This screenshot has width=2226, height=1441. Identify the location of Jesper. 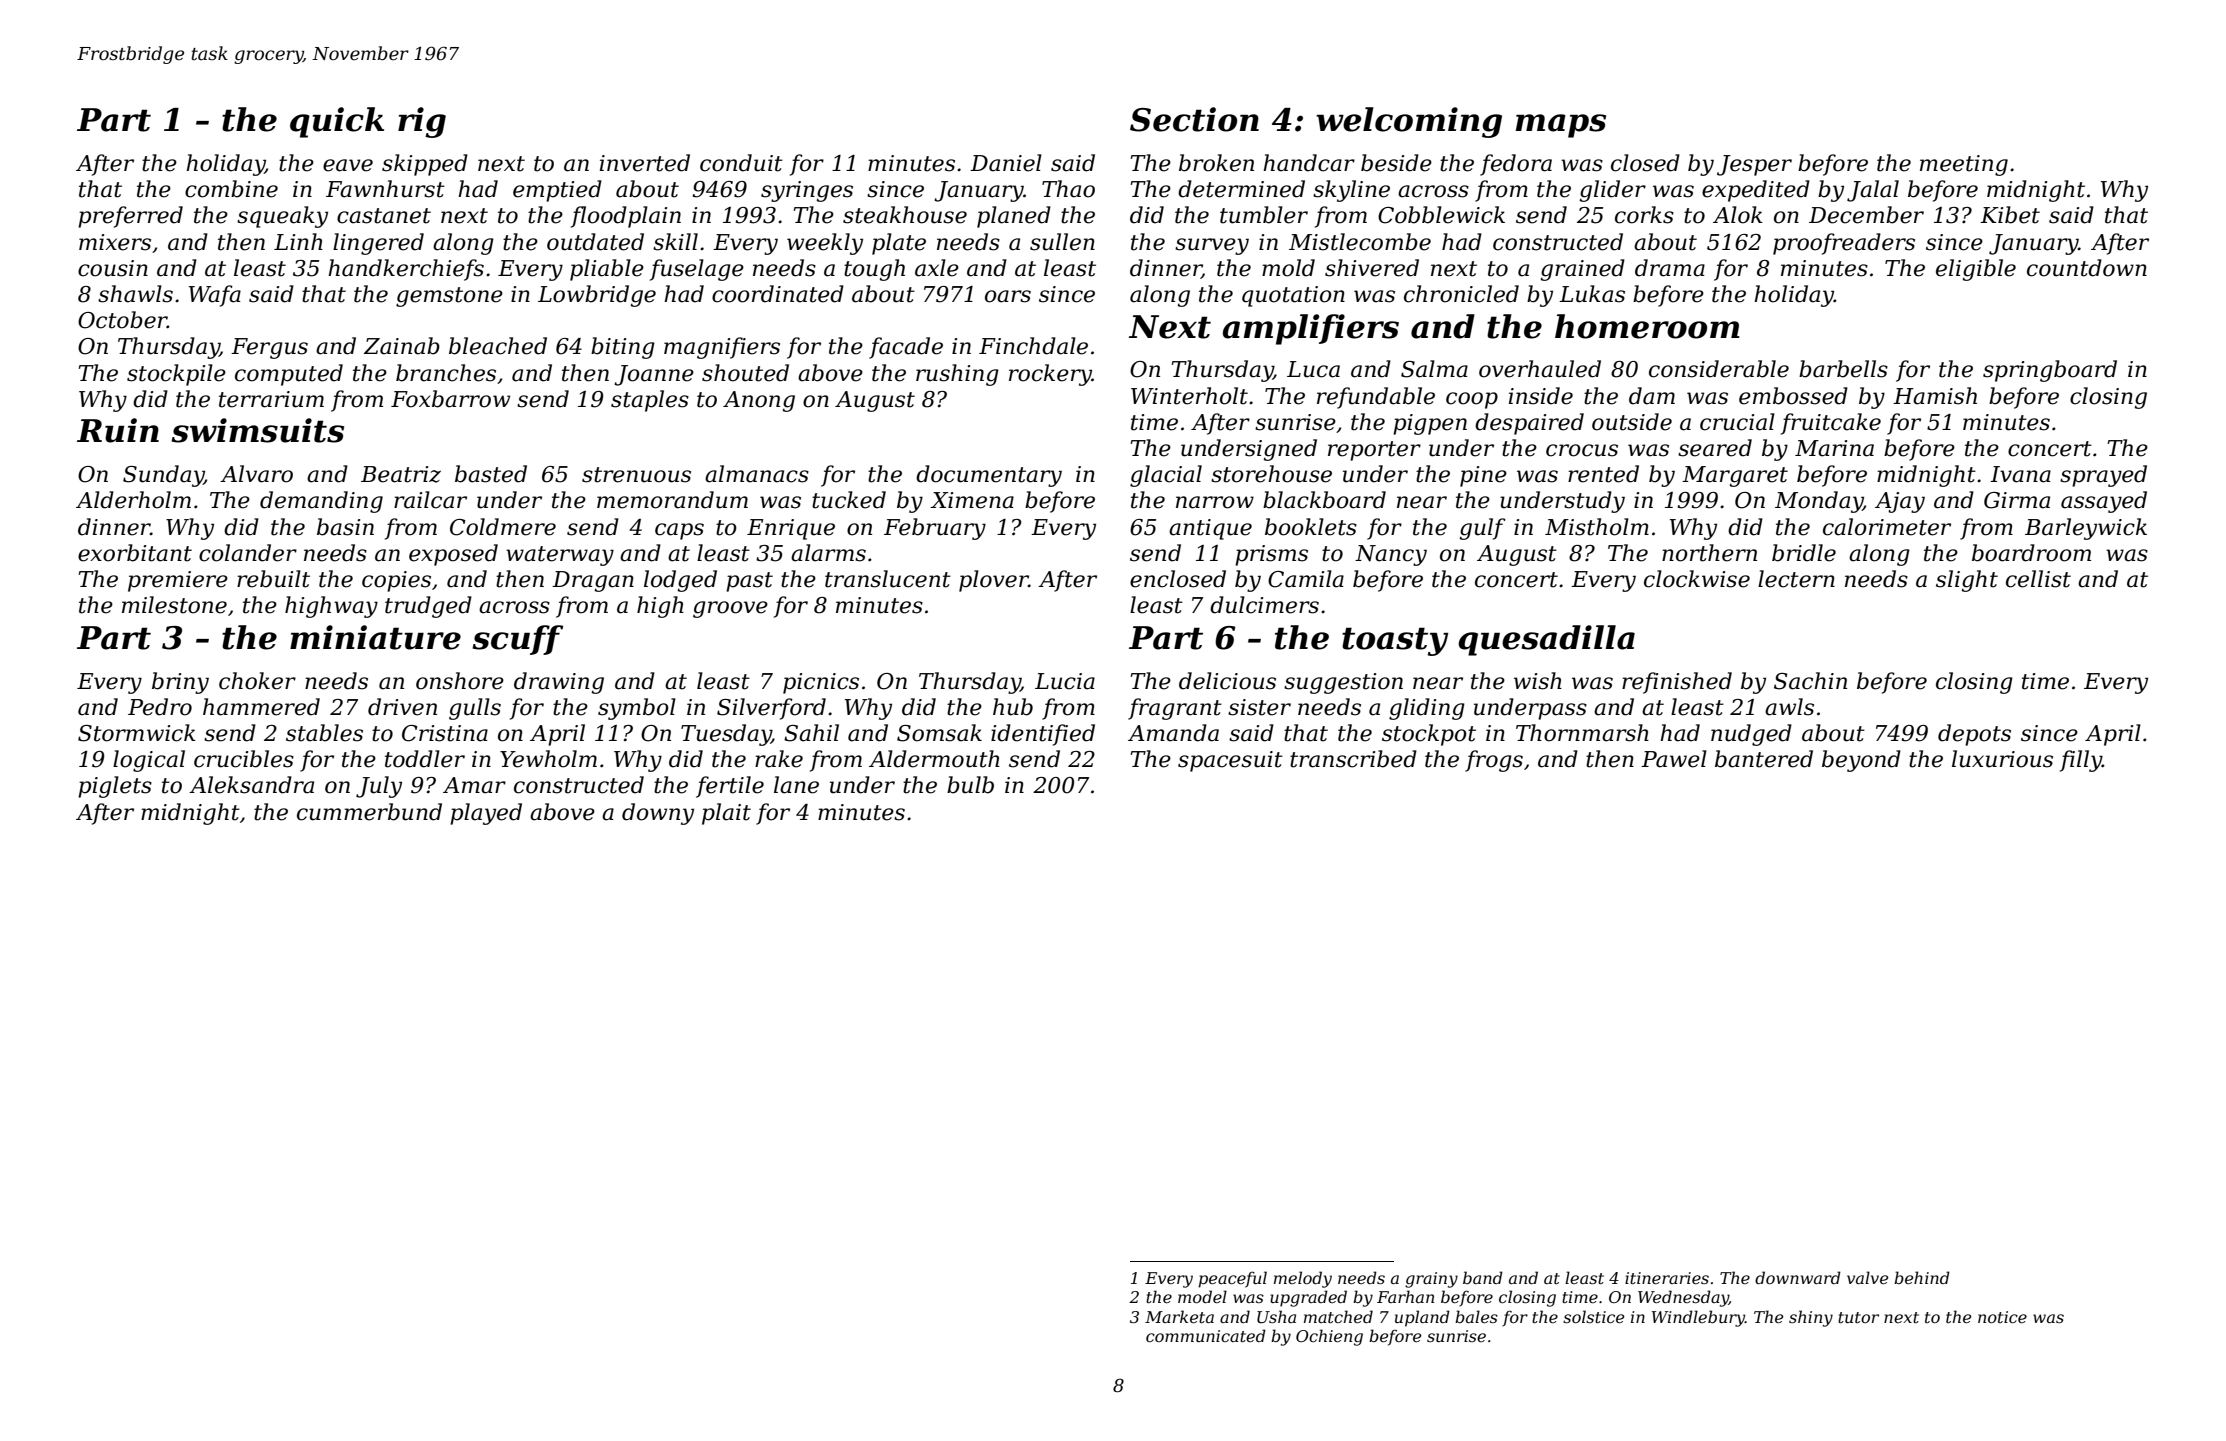
(1754, 165).
